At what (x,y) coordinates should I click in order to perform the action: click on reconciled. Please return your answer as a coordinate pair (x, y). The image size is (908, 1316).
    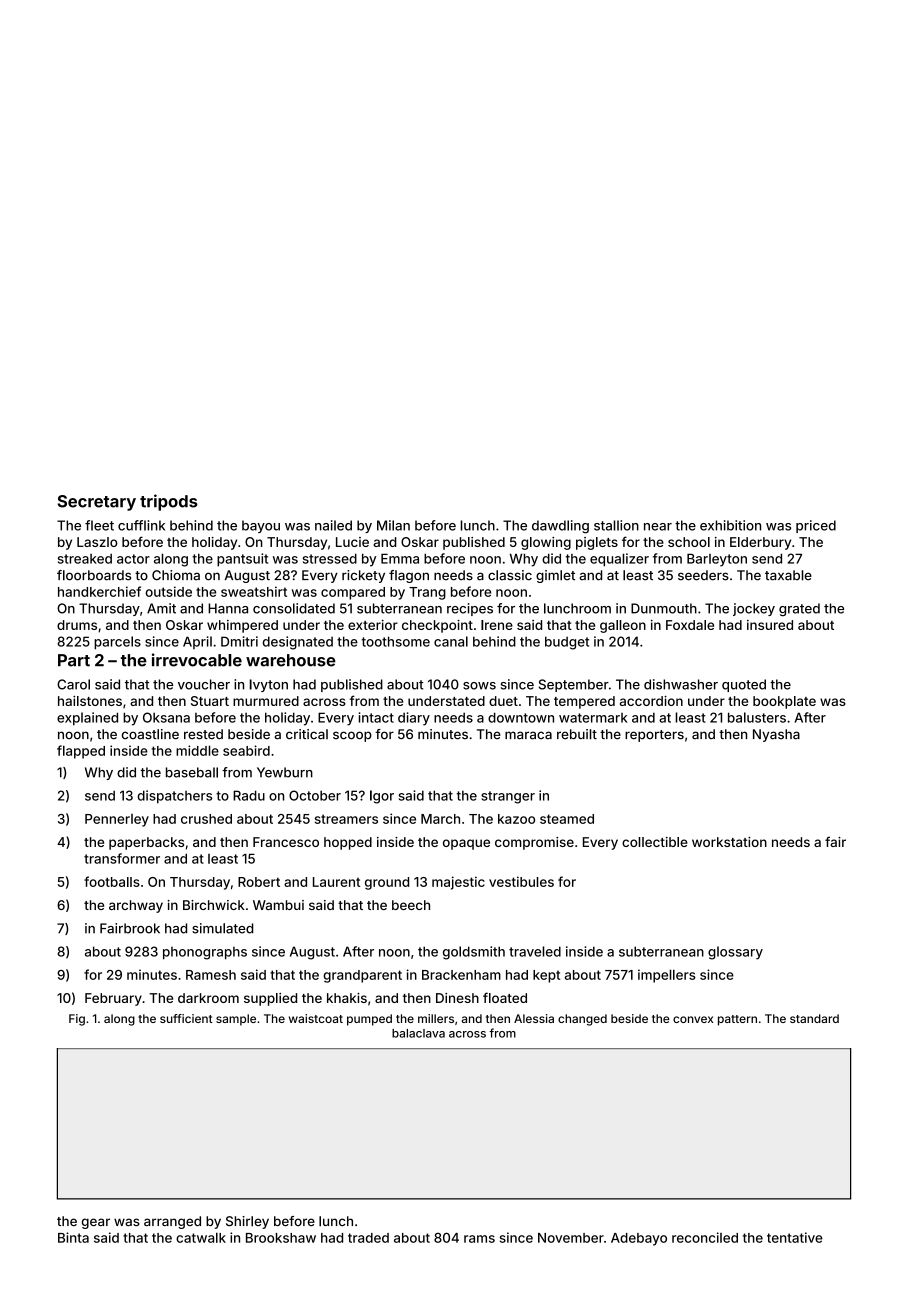
    Looking at the image, I should click on (705, 1237).
